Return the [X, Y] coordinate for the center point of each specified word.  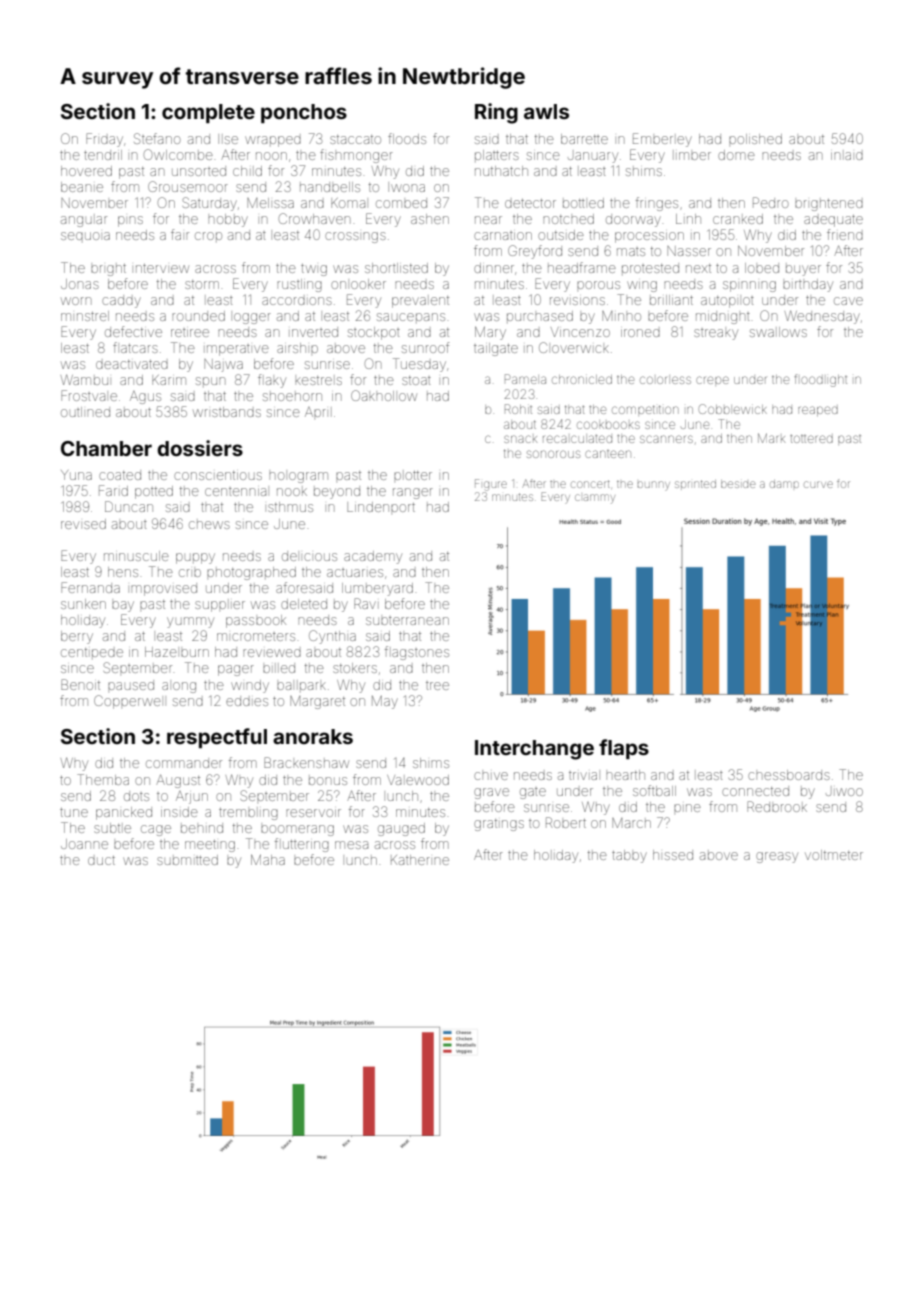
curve [818, 484]
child [247, 171]
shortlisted [396, 268]
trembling [248, 814]
